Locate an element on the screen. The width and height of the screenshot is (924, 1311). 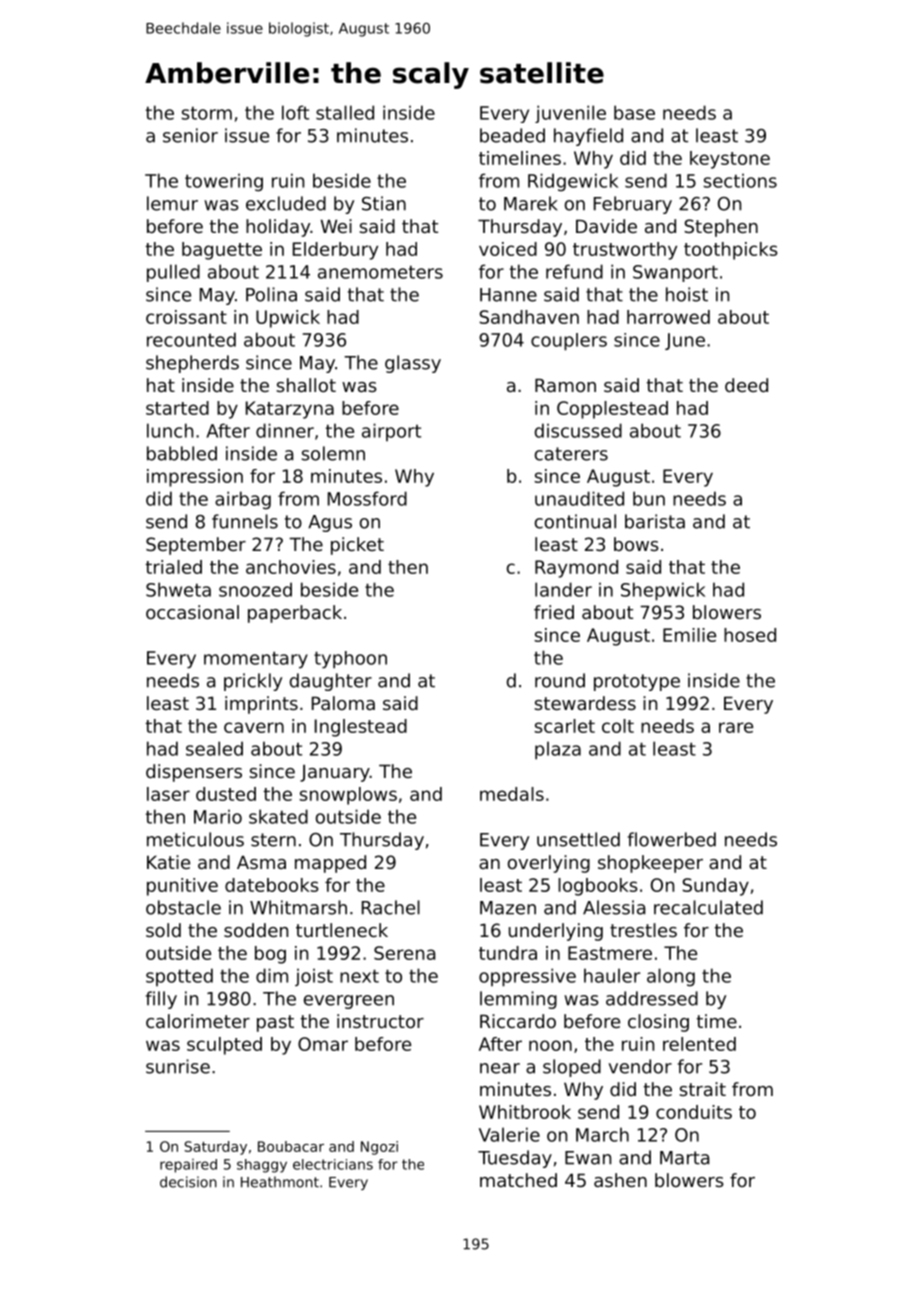
barista is located at coordinates (655, 521).
